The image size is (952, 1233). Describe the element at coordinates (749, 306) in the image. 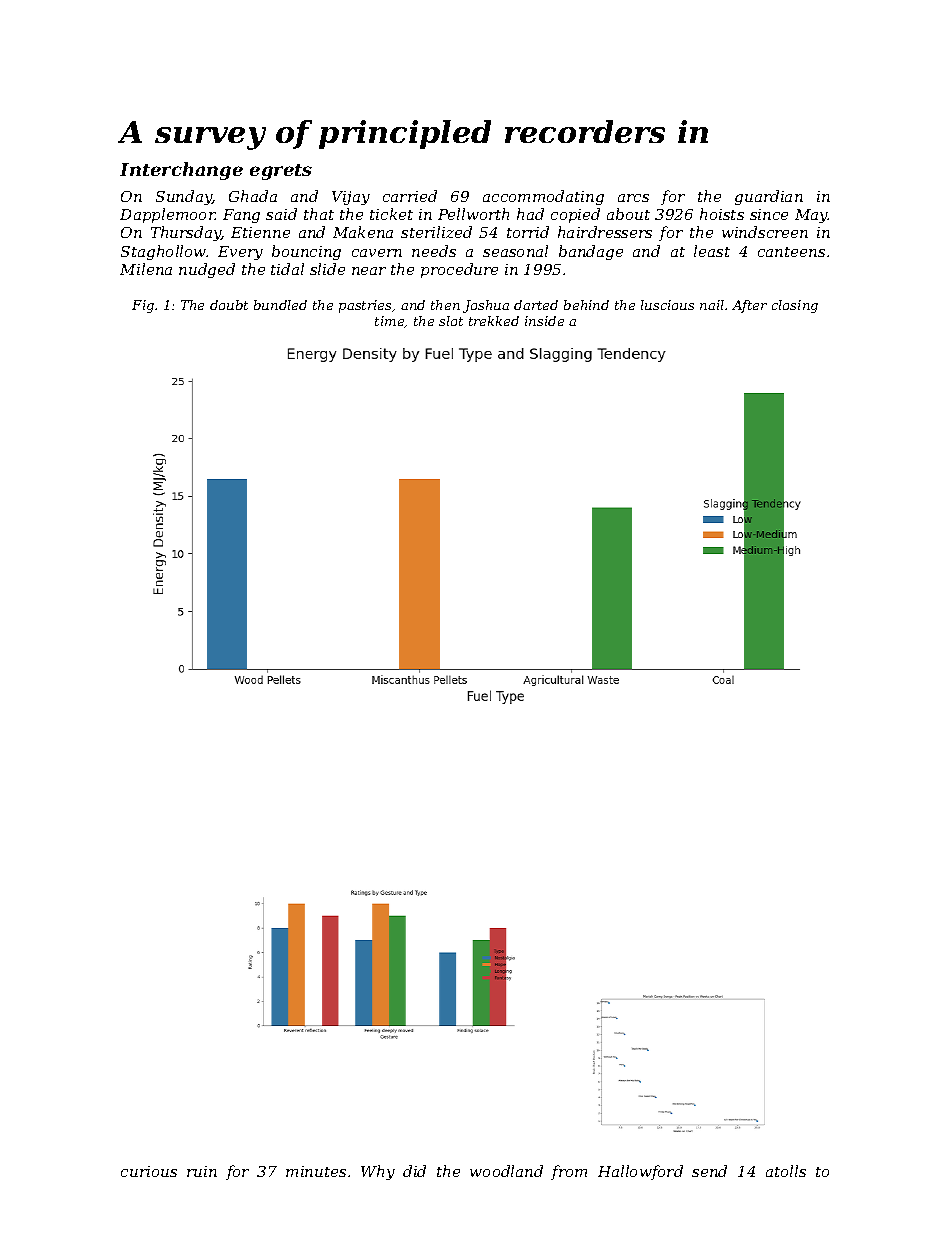

I see `After` at that location.
